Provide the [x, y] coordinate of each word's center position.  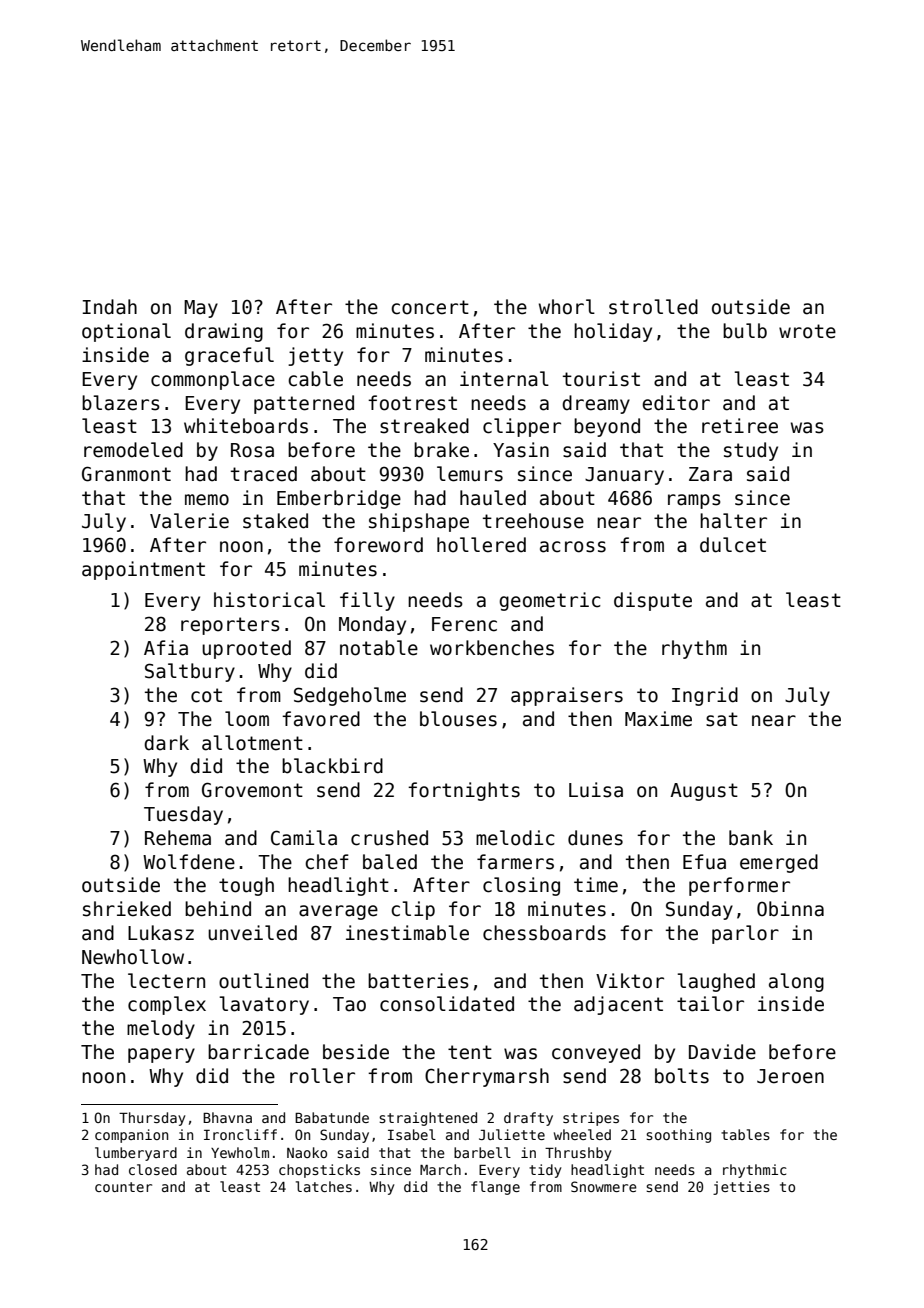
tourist [601, 379]
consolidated [447, 1004]
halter [733, 521]
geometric [550, 601]
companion [131, 1136]
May [201, 309]
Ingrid [705, 696]
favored [321, 719]
